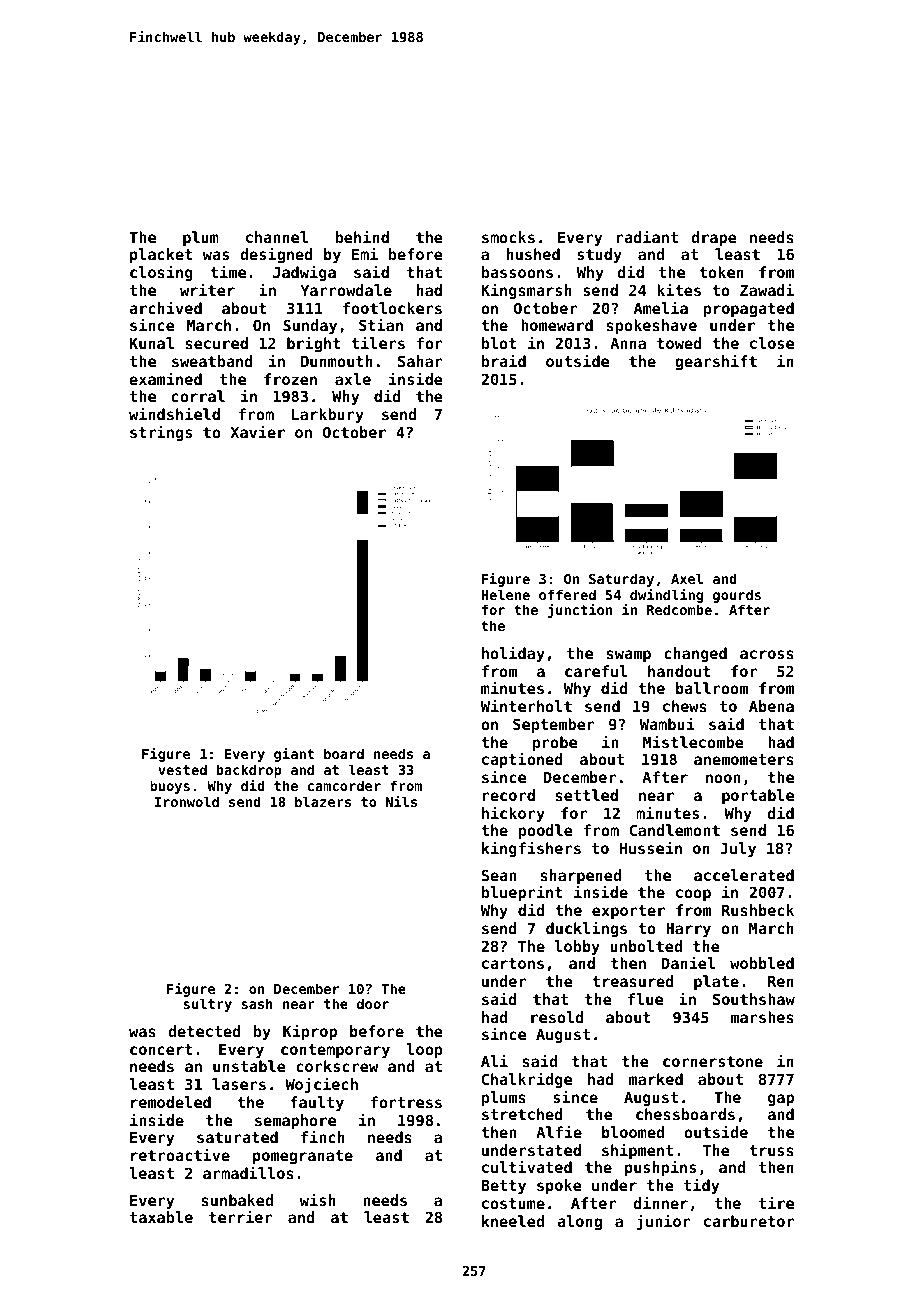 The width and height of the screenshot is (924, 1314). What do you see at coordinates (187, 801) in the screenshot?
I see `Ironwold` at bounding box center [187, 801].
